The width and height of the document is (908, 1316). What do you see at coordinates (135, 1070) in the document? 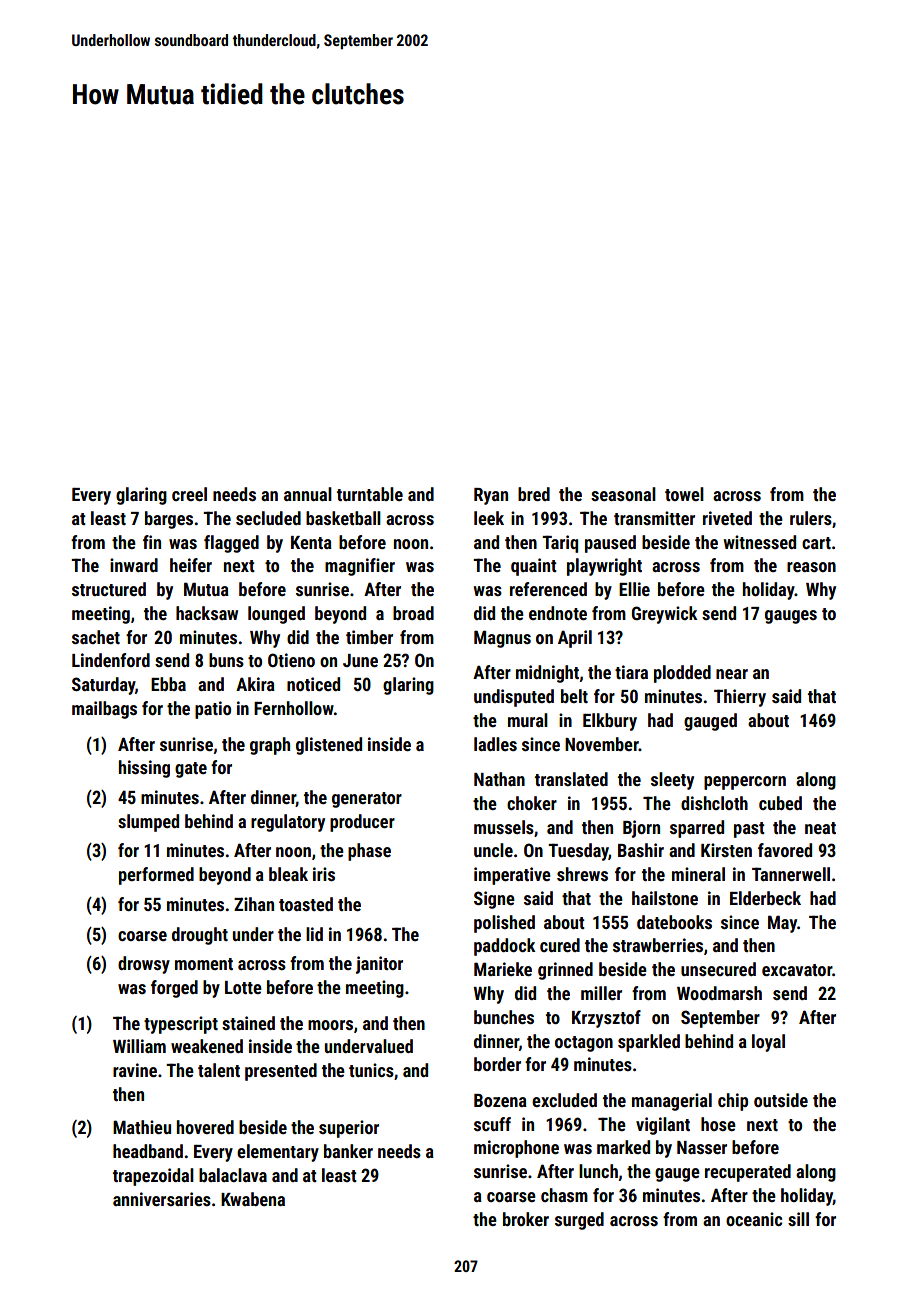
I see `ravine` at bounding box center [135, 1070].
